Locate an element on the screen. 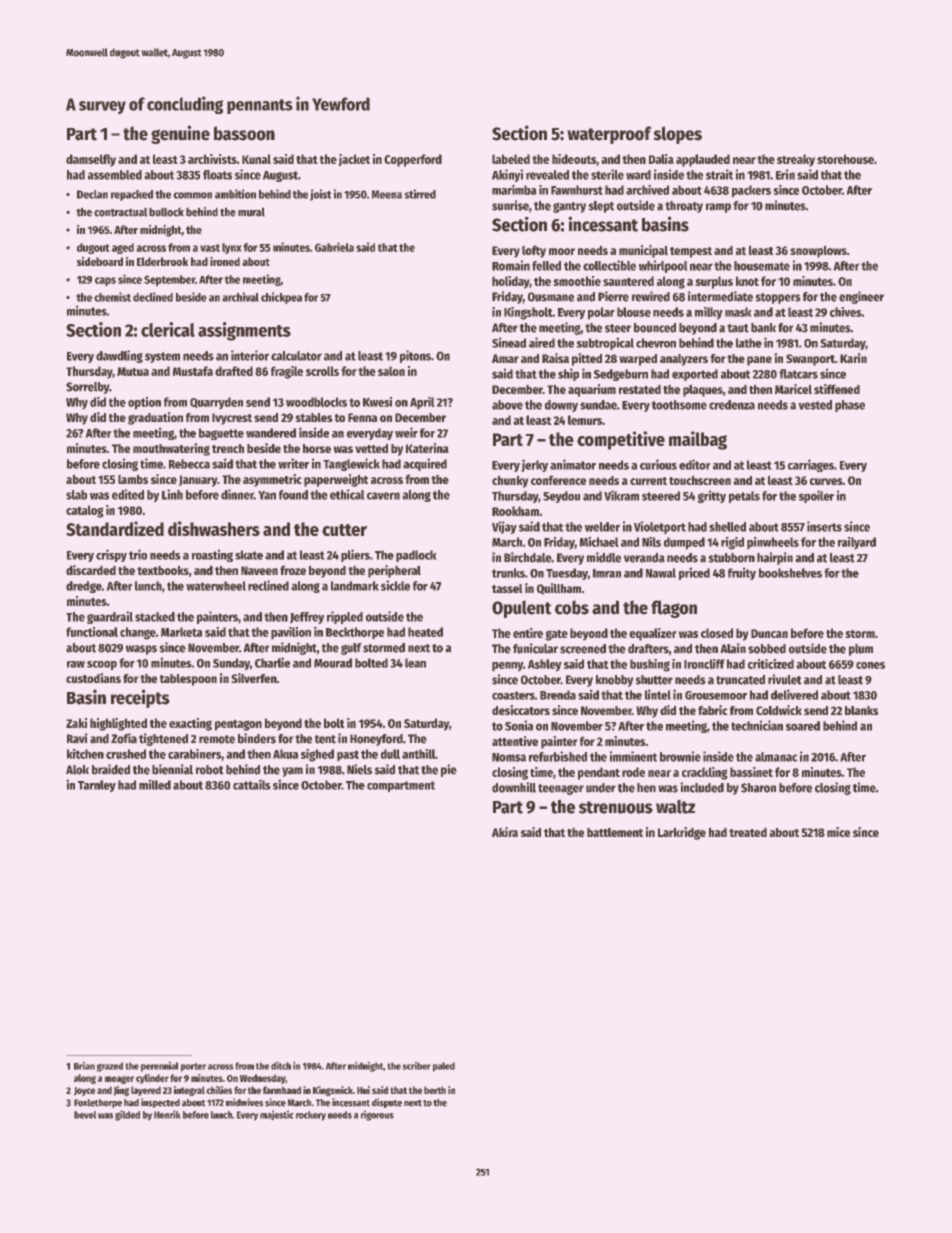 The height and width of the screenshot is (1233, 952). waterproof is located at coordinates (609, 135).
